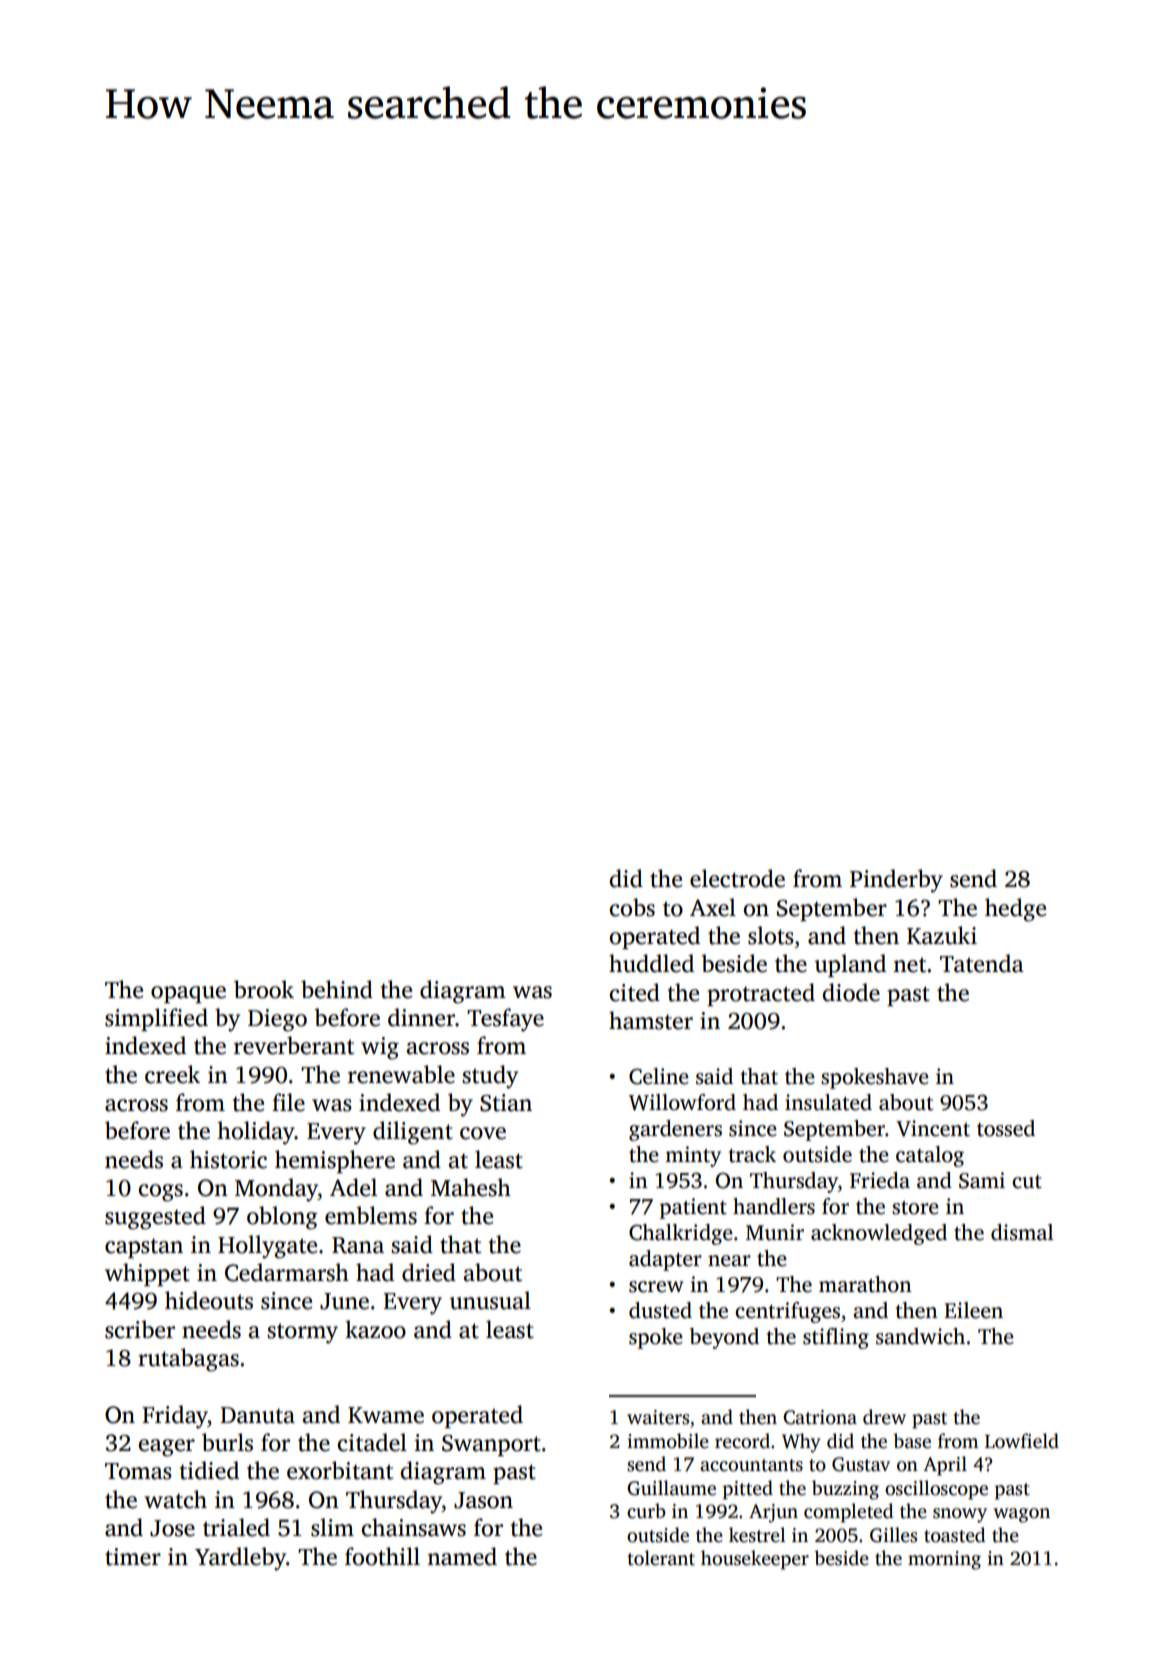 This image has width=1165, height=1654. What do you see at coordinates (340, 1470) in the image?
I see `exorbitant` at bounding box center [340, 1470].
